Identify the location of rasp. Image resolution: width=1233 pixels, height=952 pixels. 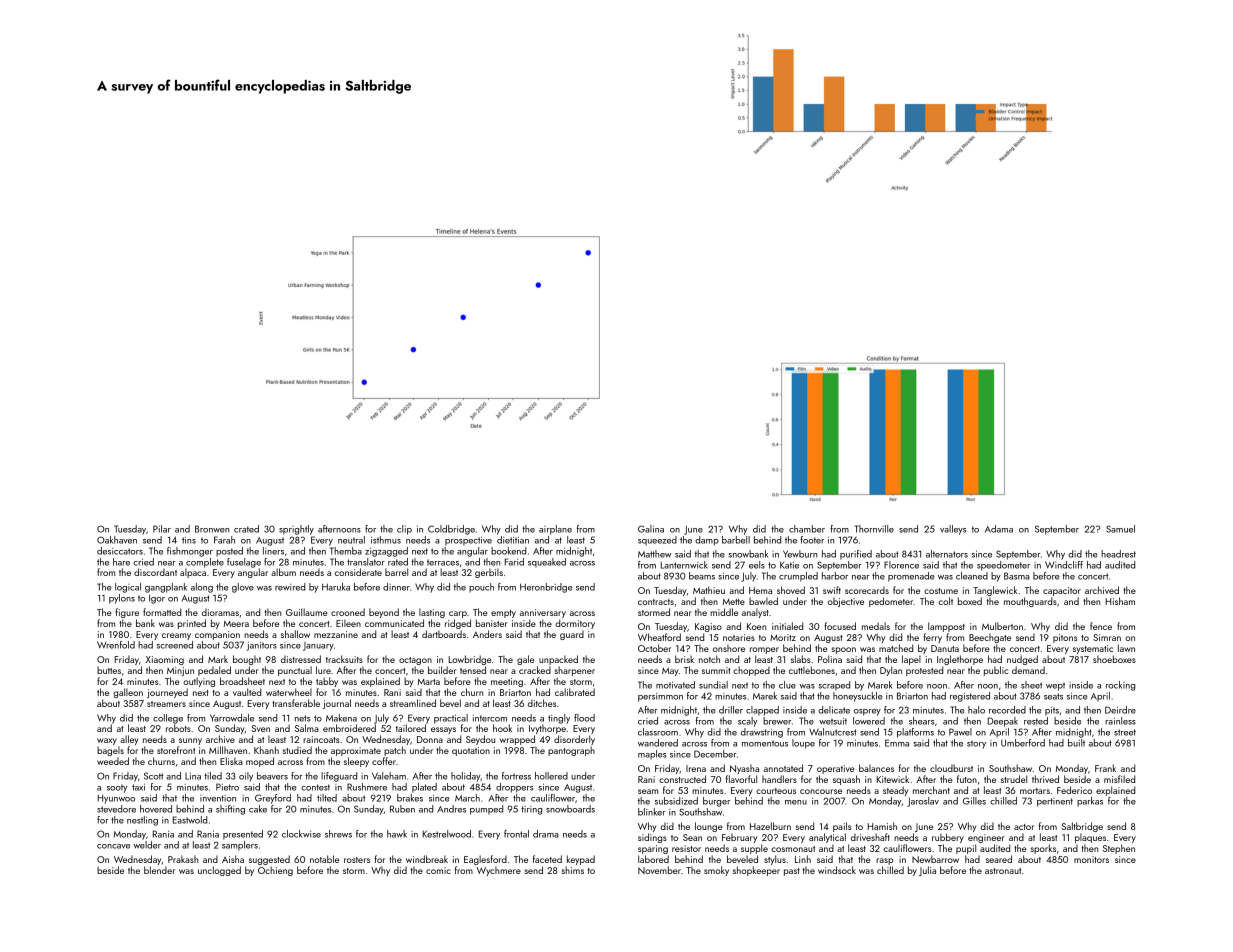
(884, 861).
